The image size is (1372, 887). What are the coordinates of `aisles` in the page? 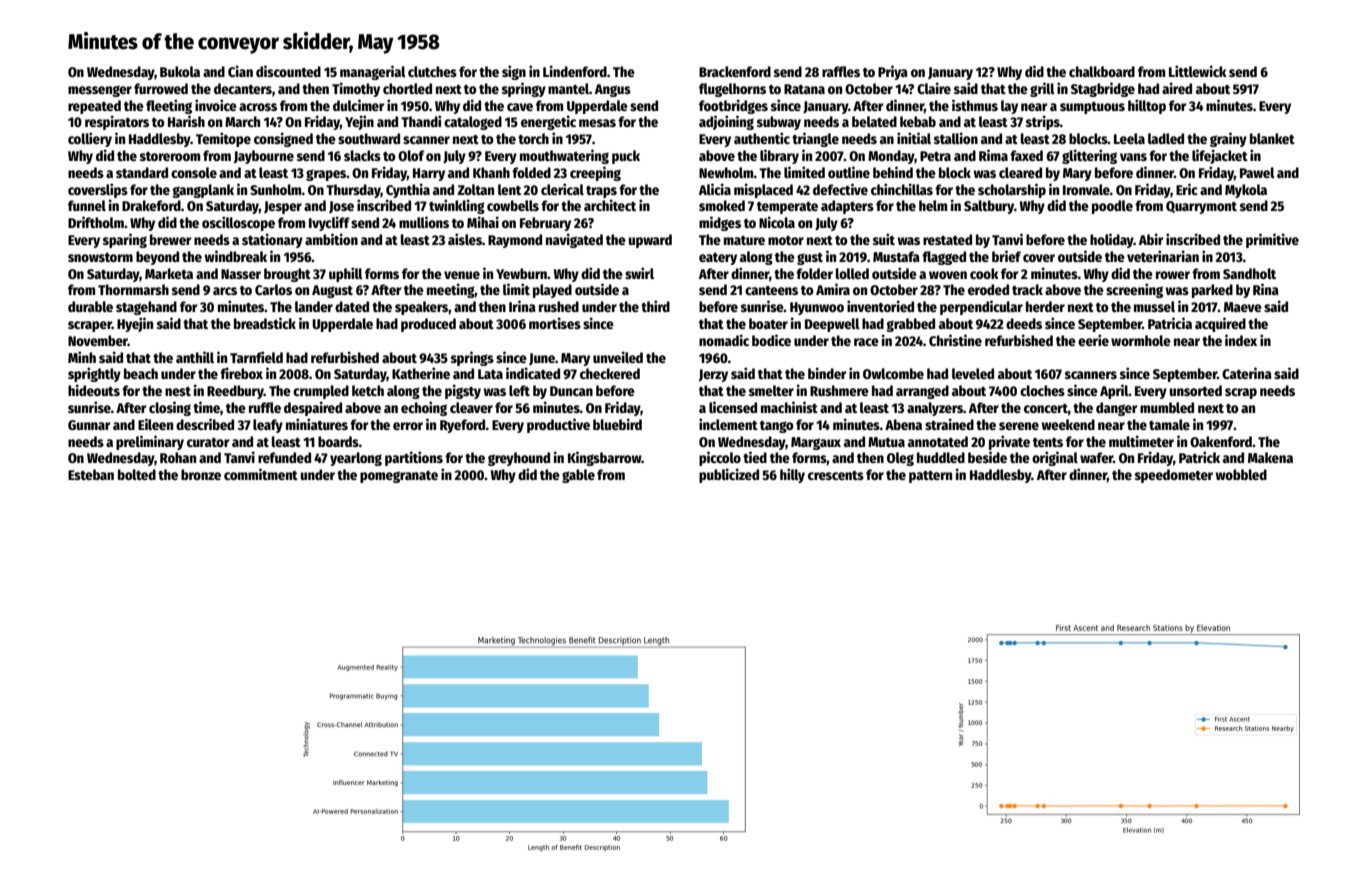 It's located at (465, 239).
